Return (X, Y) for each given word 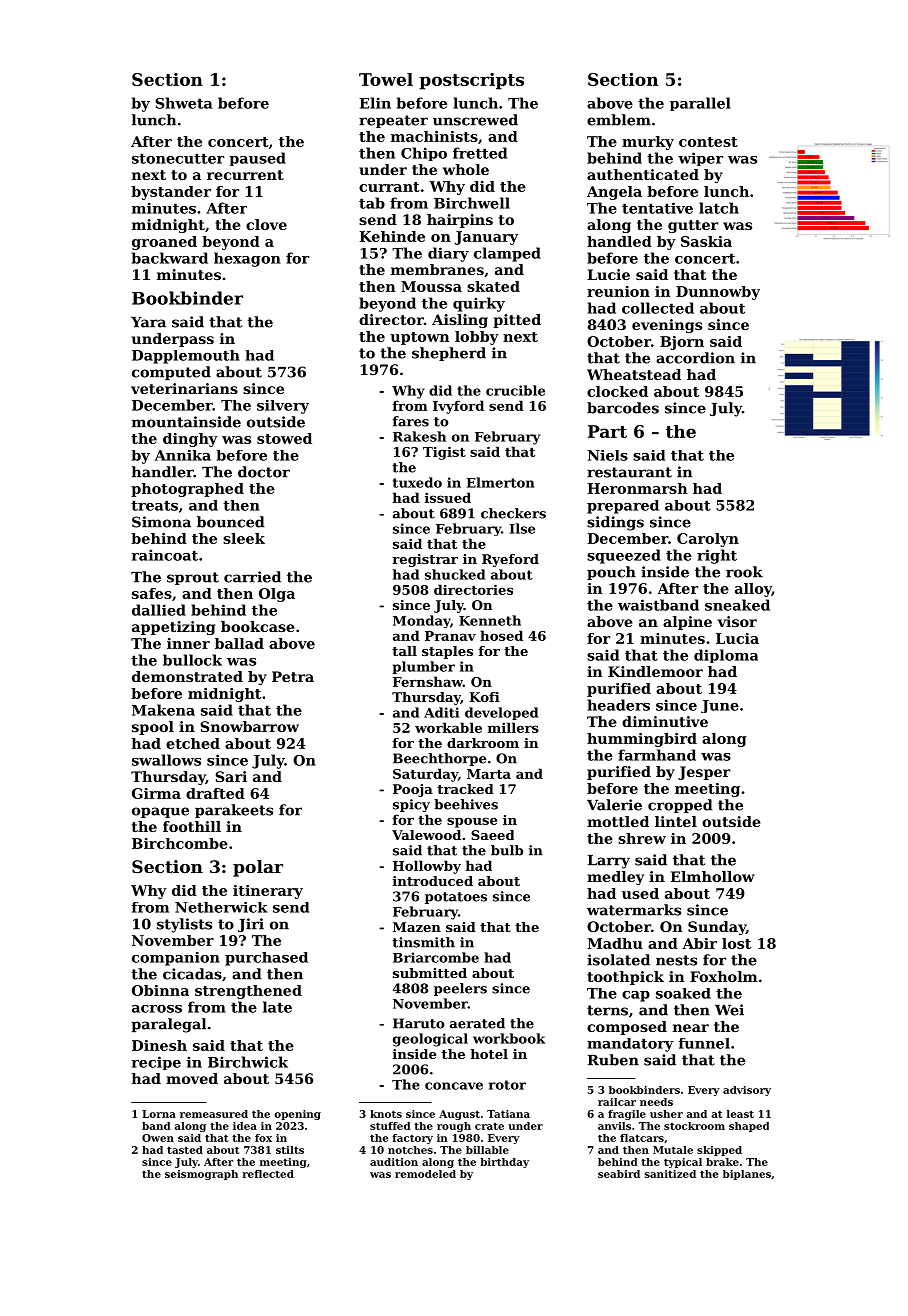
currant (389, 187)
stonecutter (178, 158)
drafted (215, 793)
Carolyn (708, 540)
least (740, 1114)
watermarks (634, 910)
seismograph (201, 1175)
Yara (148, 322)
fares (411, 421)
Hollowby (427, 867)
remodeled (425, 1174)
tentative (657, 208)
